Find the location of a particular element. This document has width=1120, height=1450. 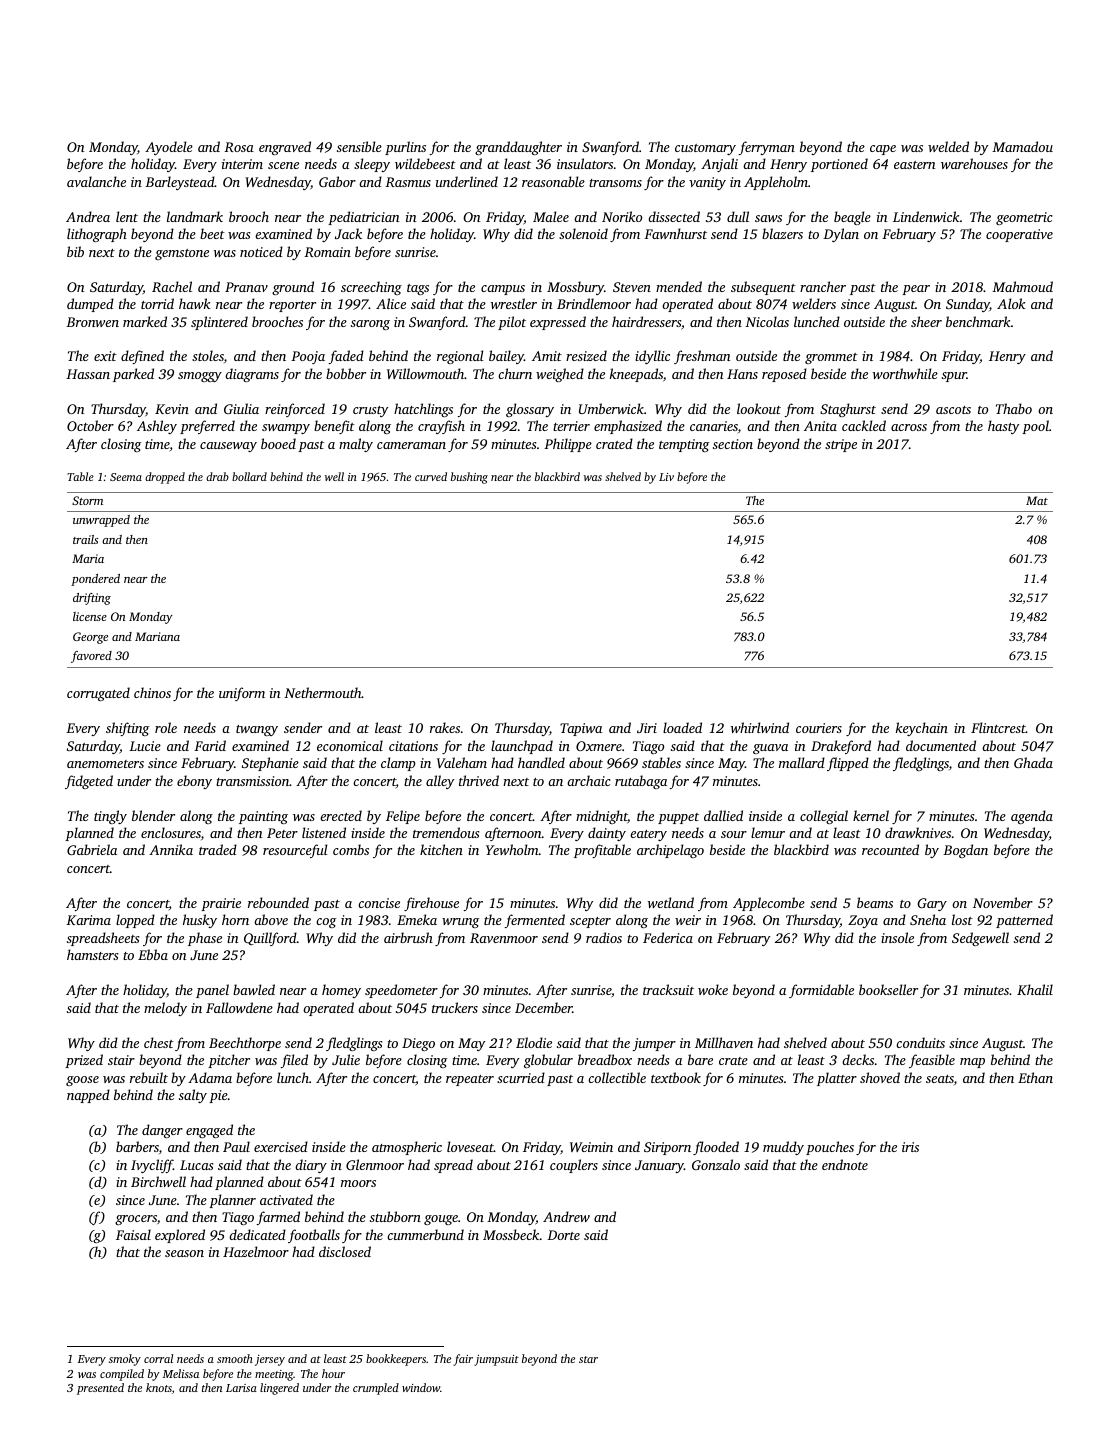

stripe is located at coordinates (841, 445).
